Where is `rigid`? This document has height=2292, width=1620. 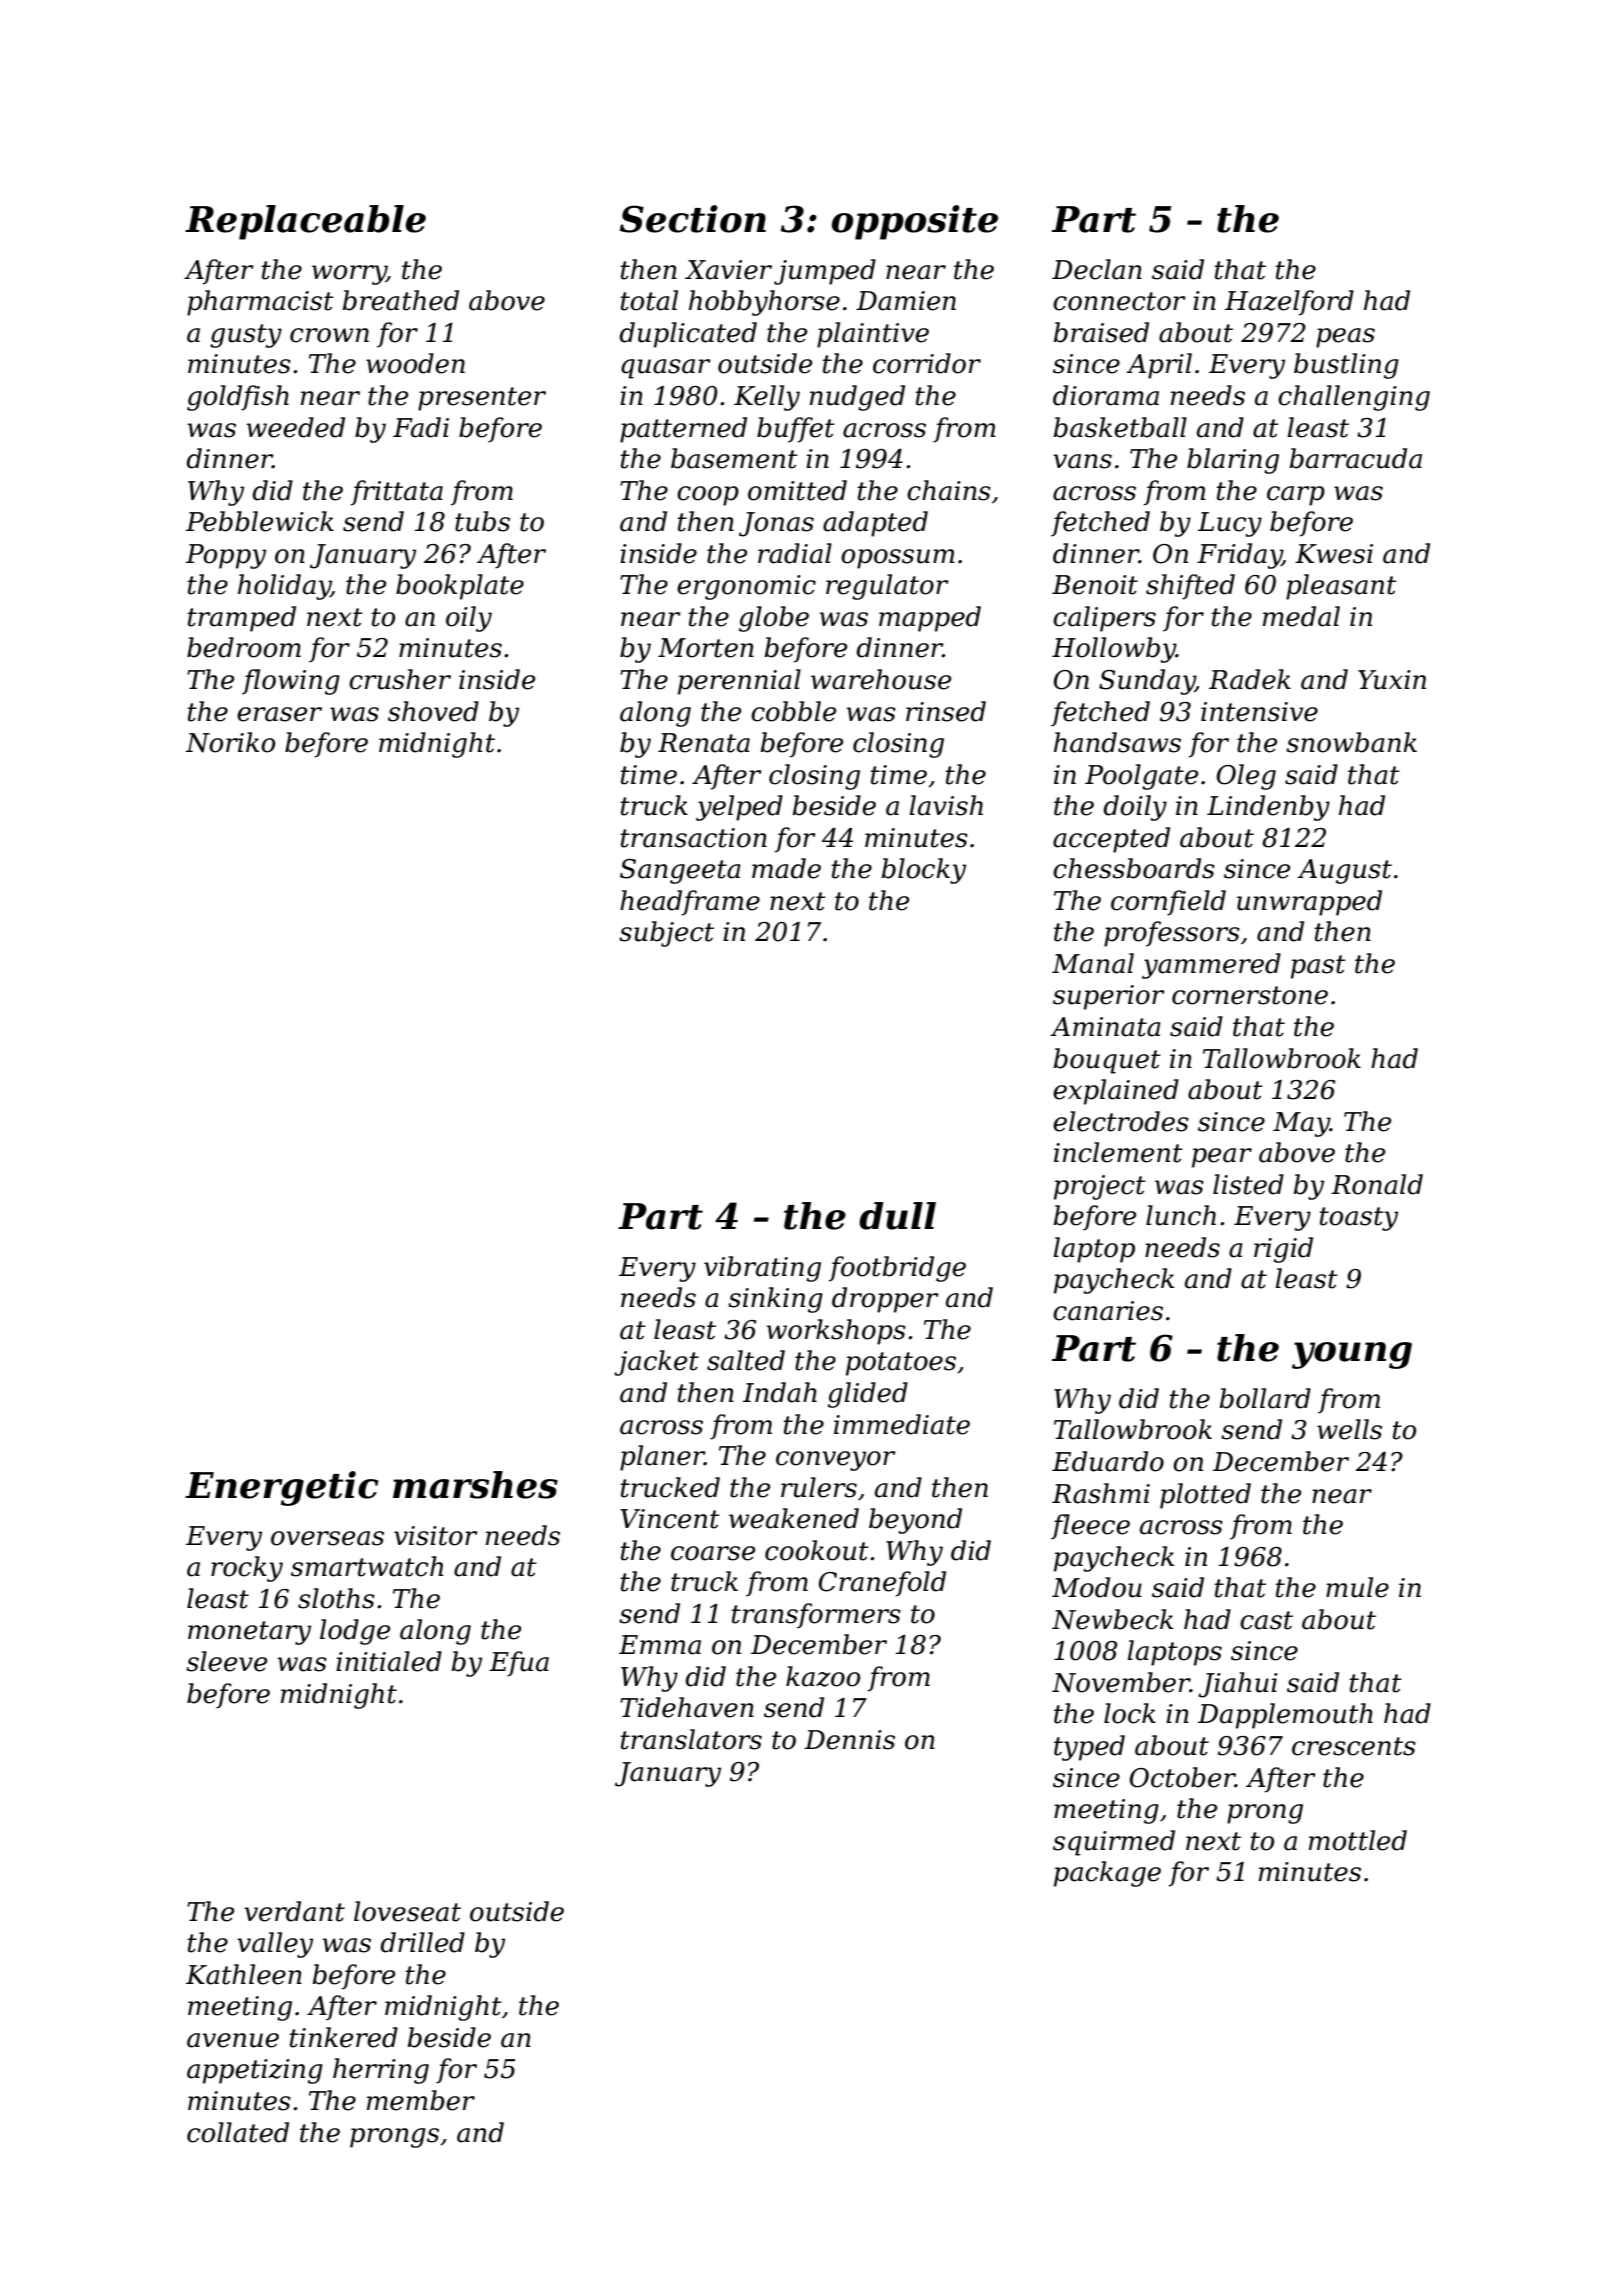 rigid is located at coordinates (1283, 1250).
